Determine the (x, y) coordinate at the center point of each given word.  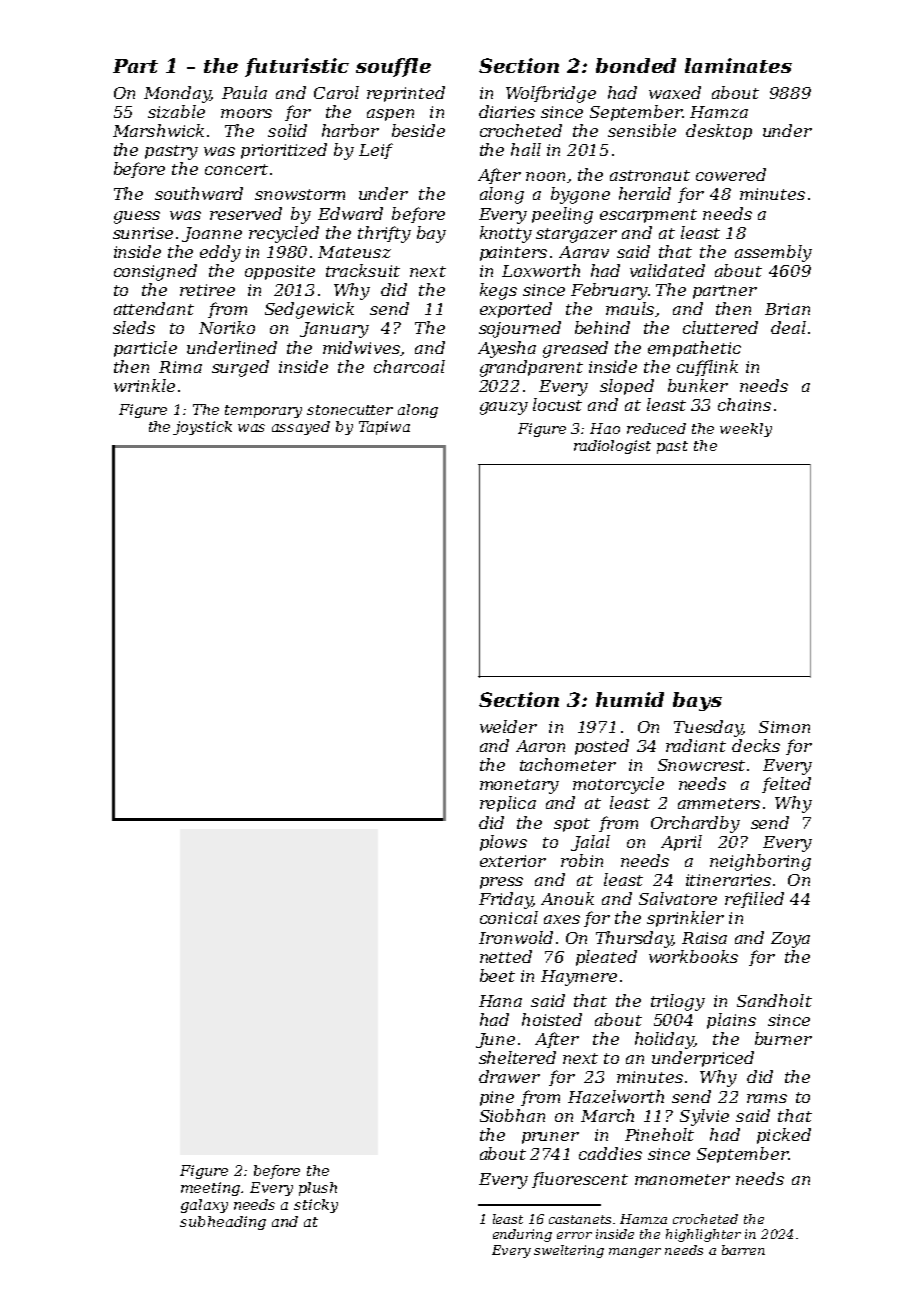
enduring (522, 1235)
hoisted (552, 1019)
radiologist (612, 447)
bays (697, 701)
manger (635, 1253)
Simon (784, 727)
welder (508, 726)
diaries (507, 111)
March (607, 1115)
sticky (316, 1206)
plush (318, 1189)
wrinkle (144, 385)
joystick (202, 428)
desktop (719, 132)
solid (287, 130)
